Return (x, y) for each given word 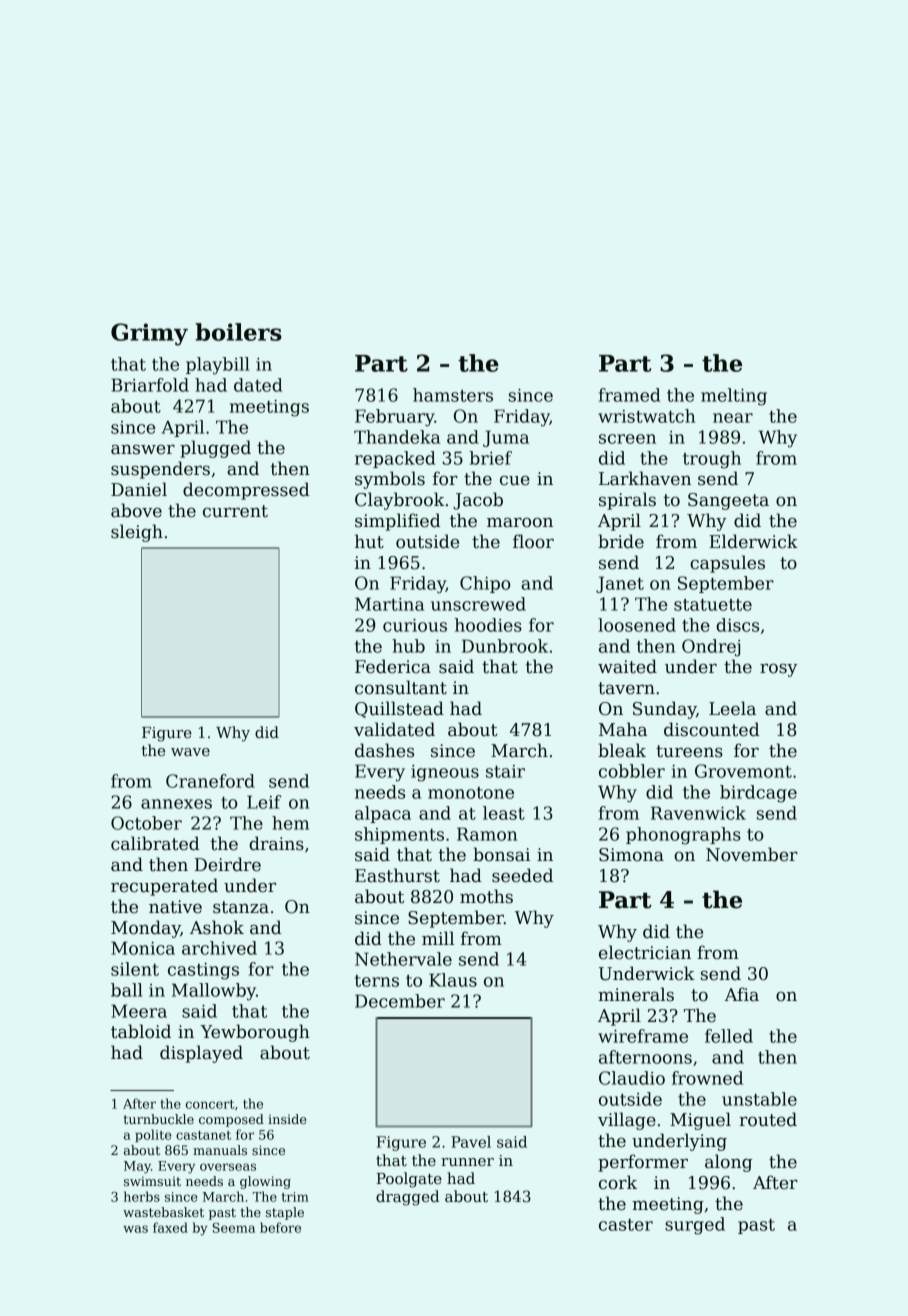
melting (734, 397)
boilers (238, 332)
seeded (522, 875)
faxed (170, 1227)
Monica (143, 948)
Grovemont (743, 771)
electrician (645, 952)
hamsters (453, 395)
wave (190, 752)
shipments (399, 835)
